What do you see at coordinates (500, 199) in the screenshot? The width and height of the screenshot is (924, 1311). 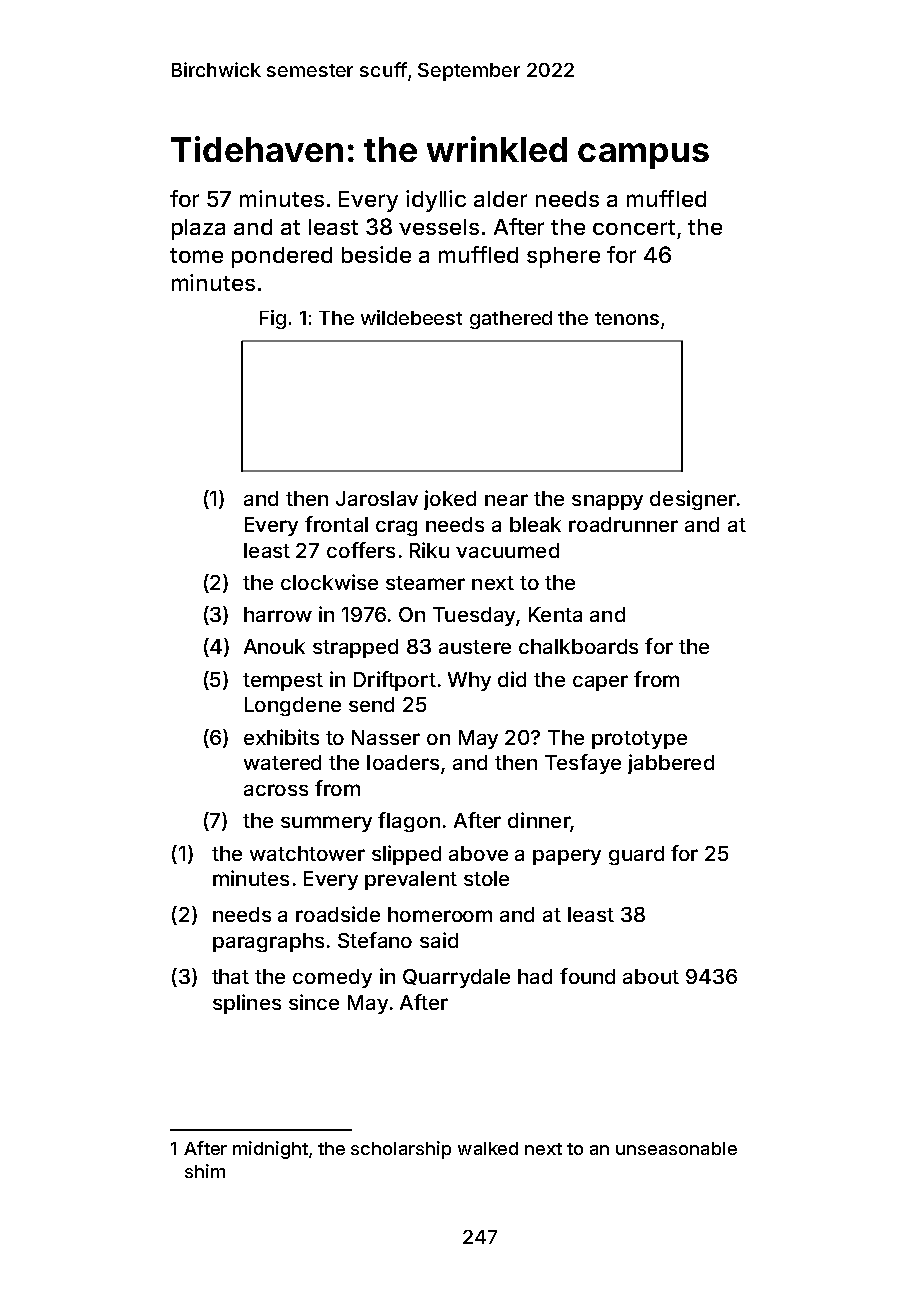 I see `alder` at bounding box center [500, 199].
